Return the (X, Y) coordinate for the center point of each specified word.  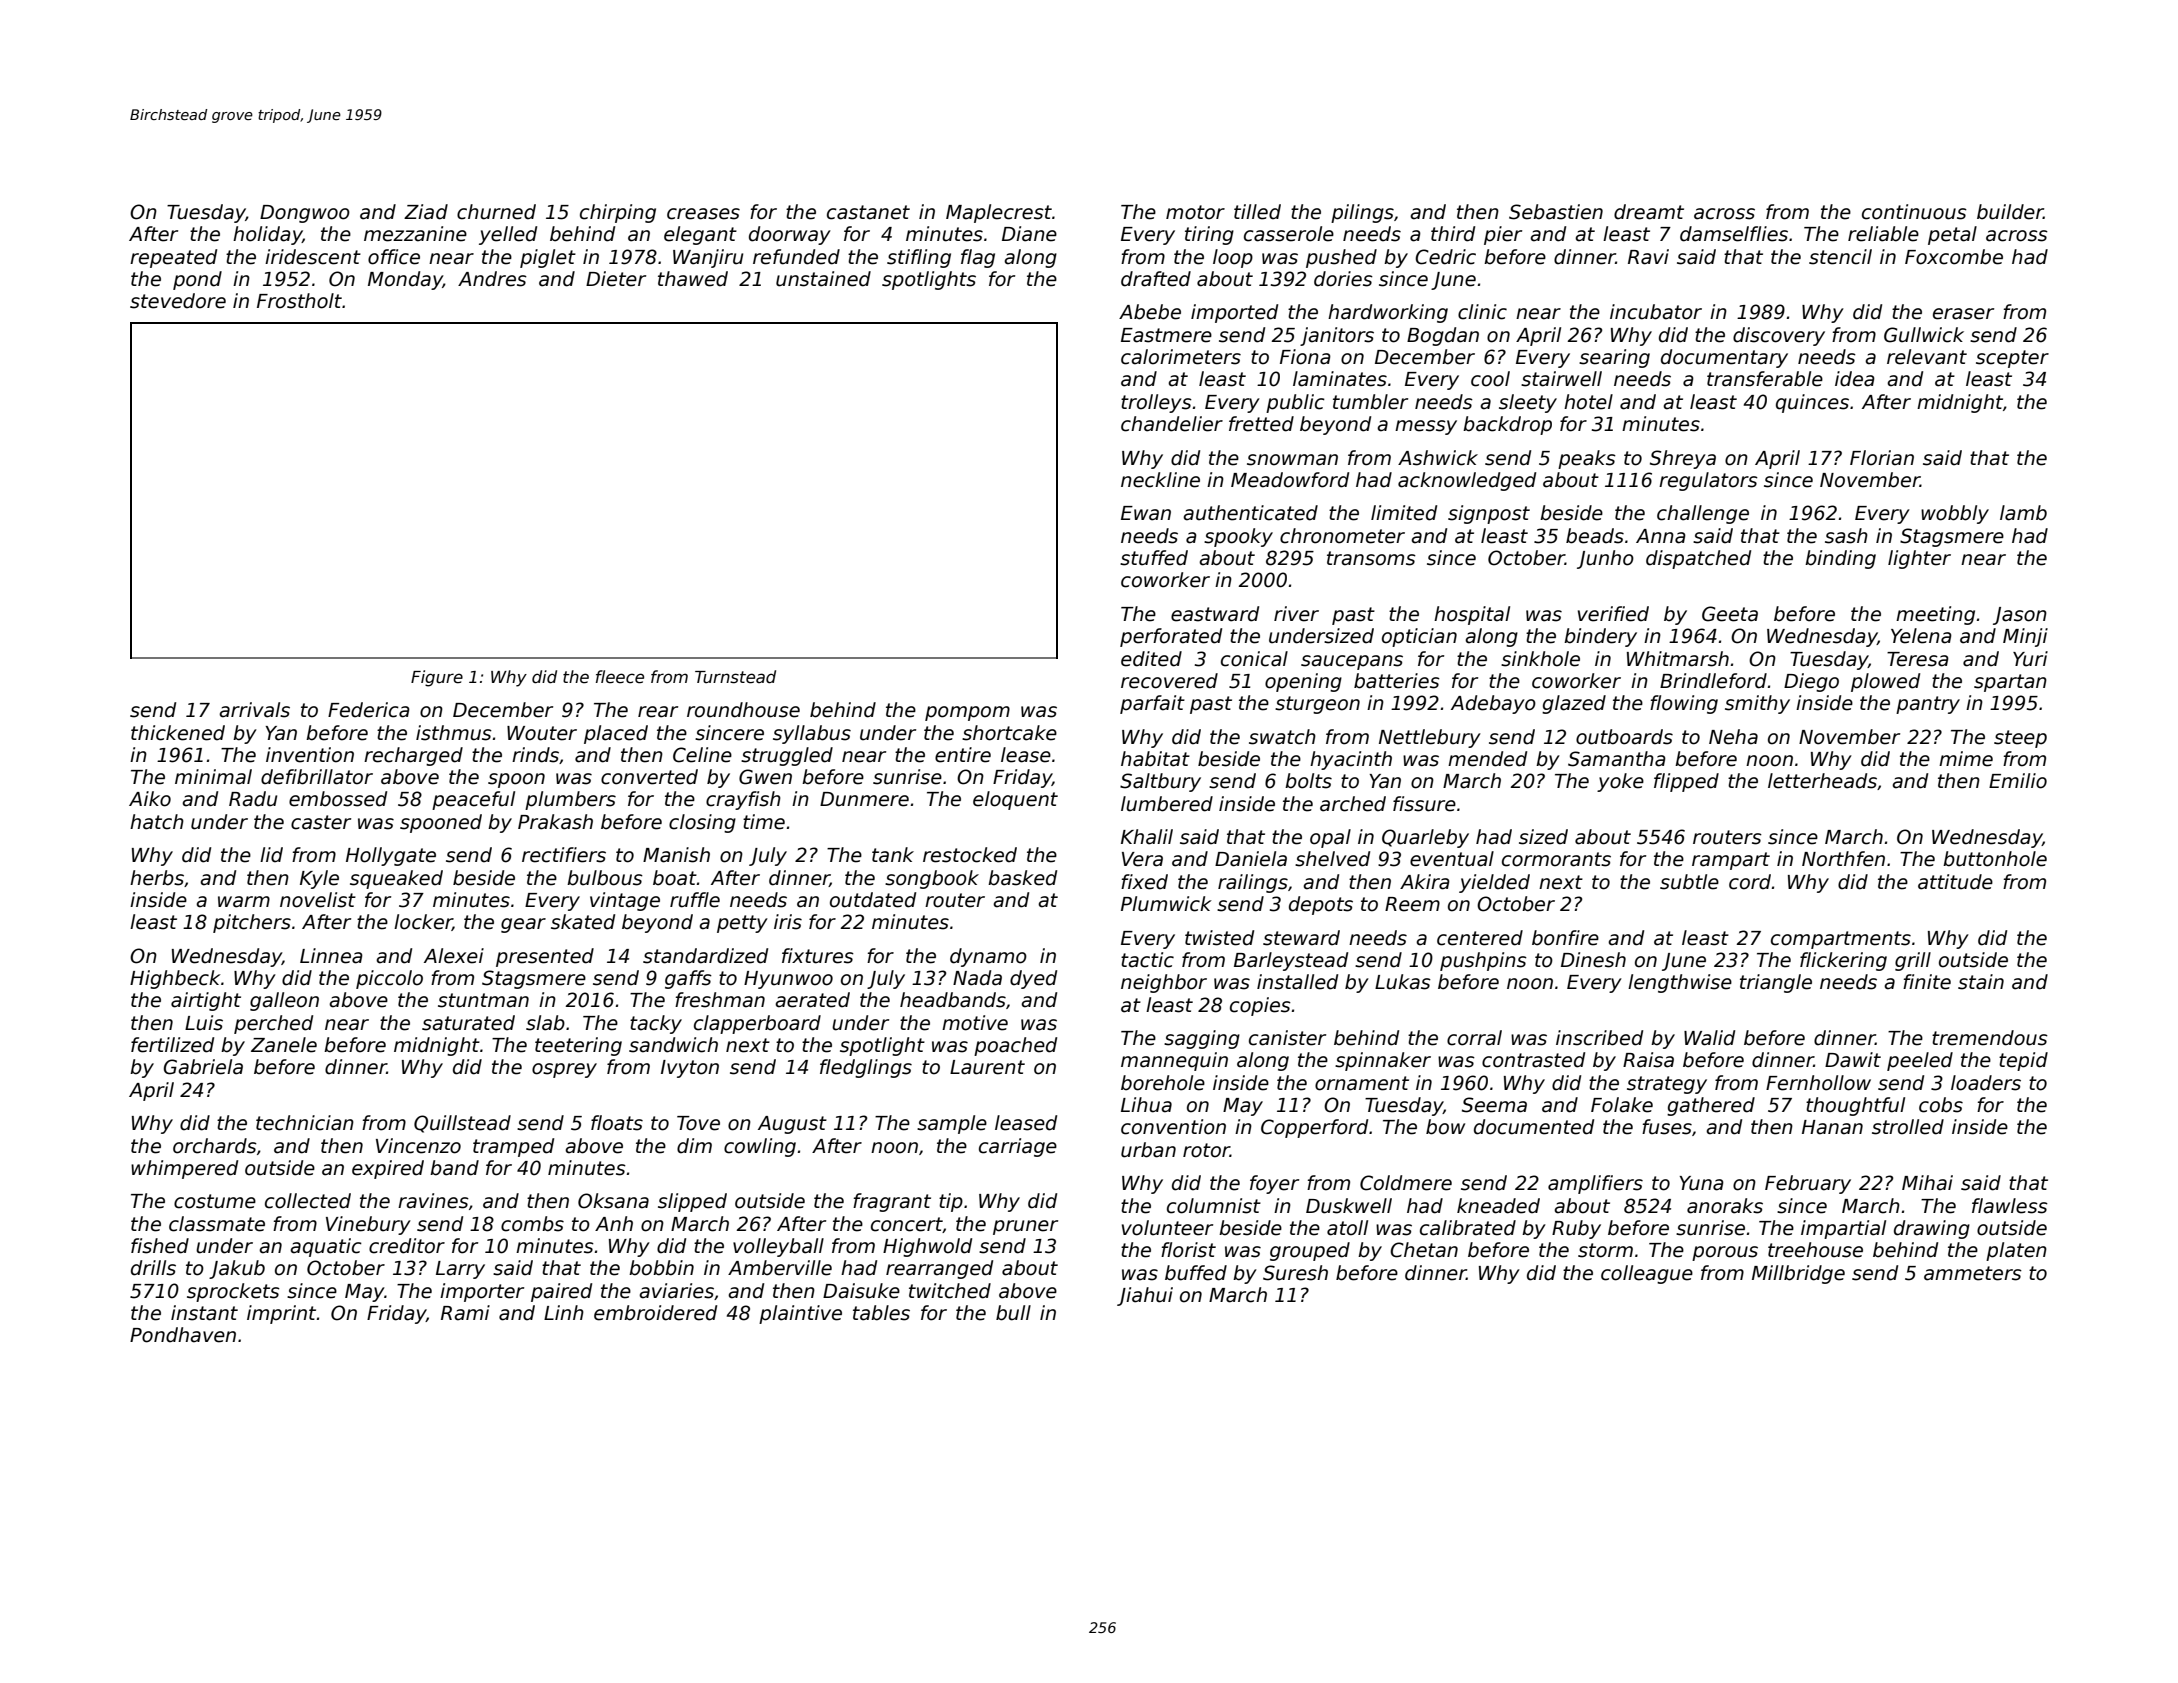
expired (388, 1169)
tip (951, 1202)
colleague (1647, 1274)
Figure (437, 678)
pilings (1362, 213)
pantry (1928, 705)
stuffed (1154, 558)
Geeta (1730, 614)
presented (545, 957)
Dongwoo (305, 214)
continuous (1914, 212)
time (764, 822)
